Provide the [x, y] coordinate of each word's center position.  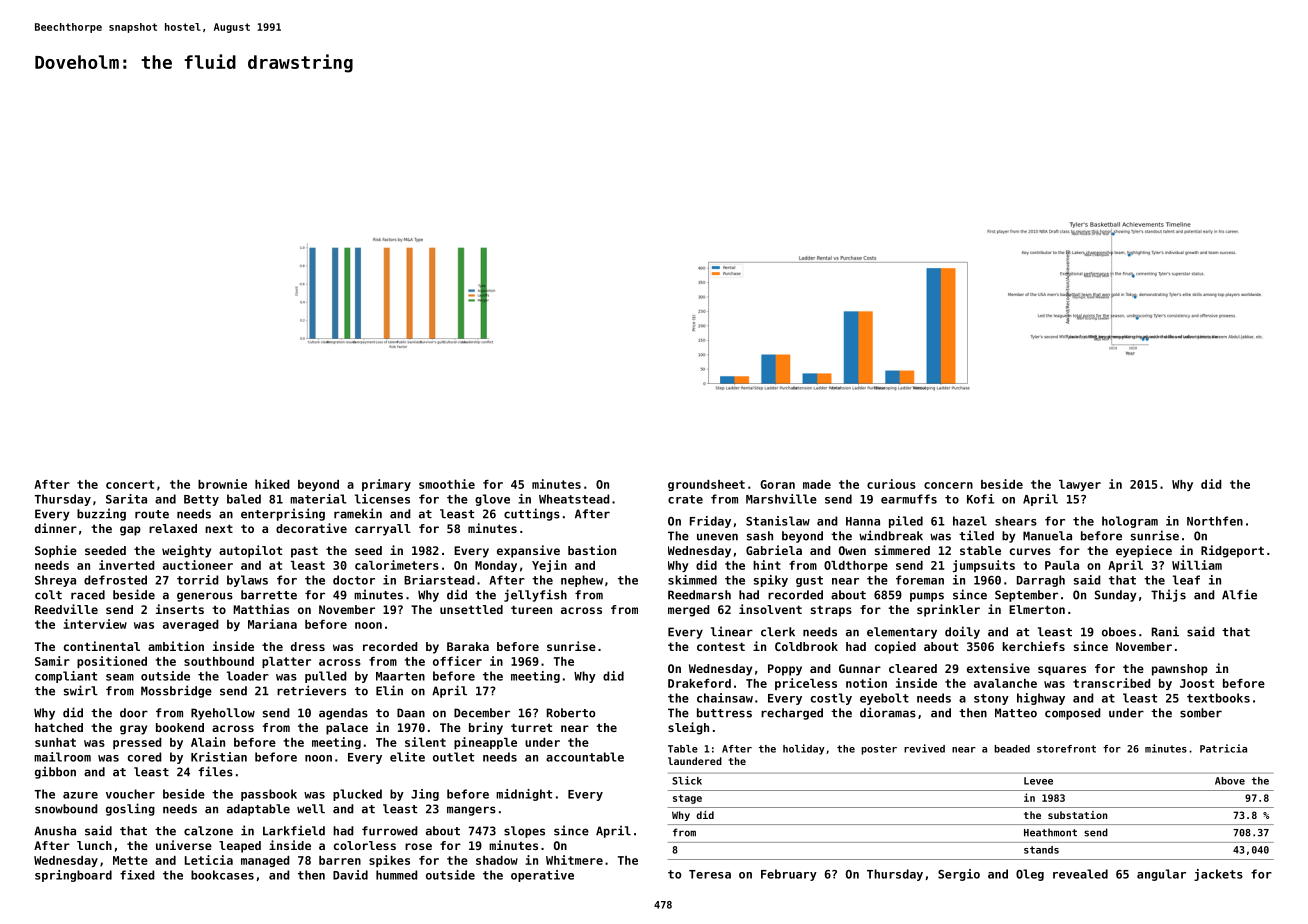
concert [130, 484]
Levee [1038, 781]
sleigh [688, 728]
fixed [137, 875]
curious [891, 484]
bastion [592, 550]
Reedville [66, 609]
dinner [56, 528]
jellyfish [535, 595]
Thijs [1168, 595]
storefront [1066, 749]
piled [906, 522]
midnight [524, 795]
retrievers [311, 690]
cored [145, 757]
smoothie [447, 484]
